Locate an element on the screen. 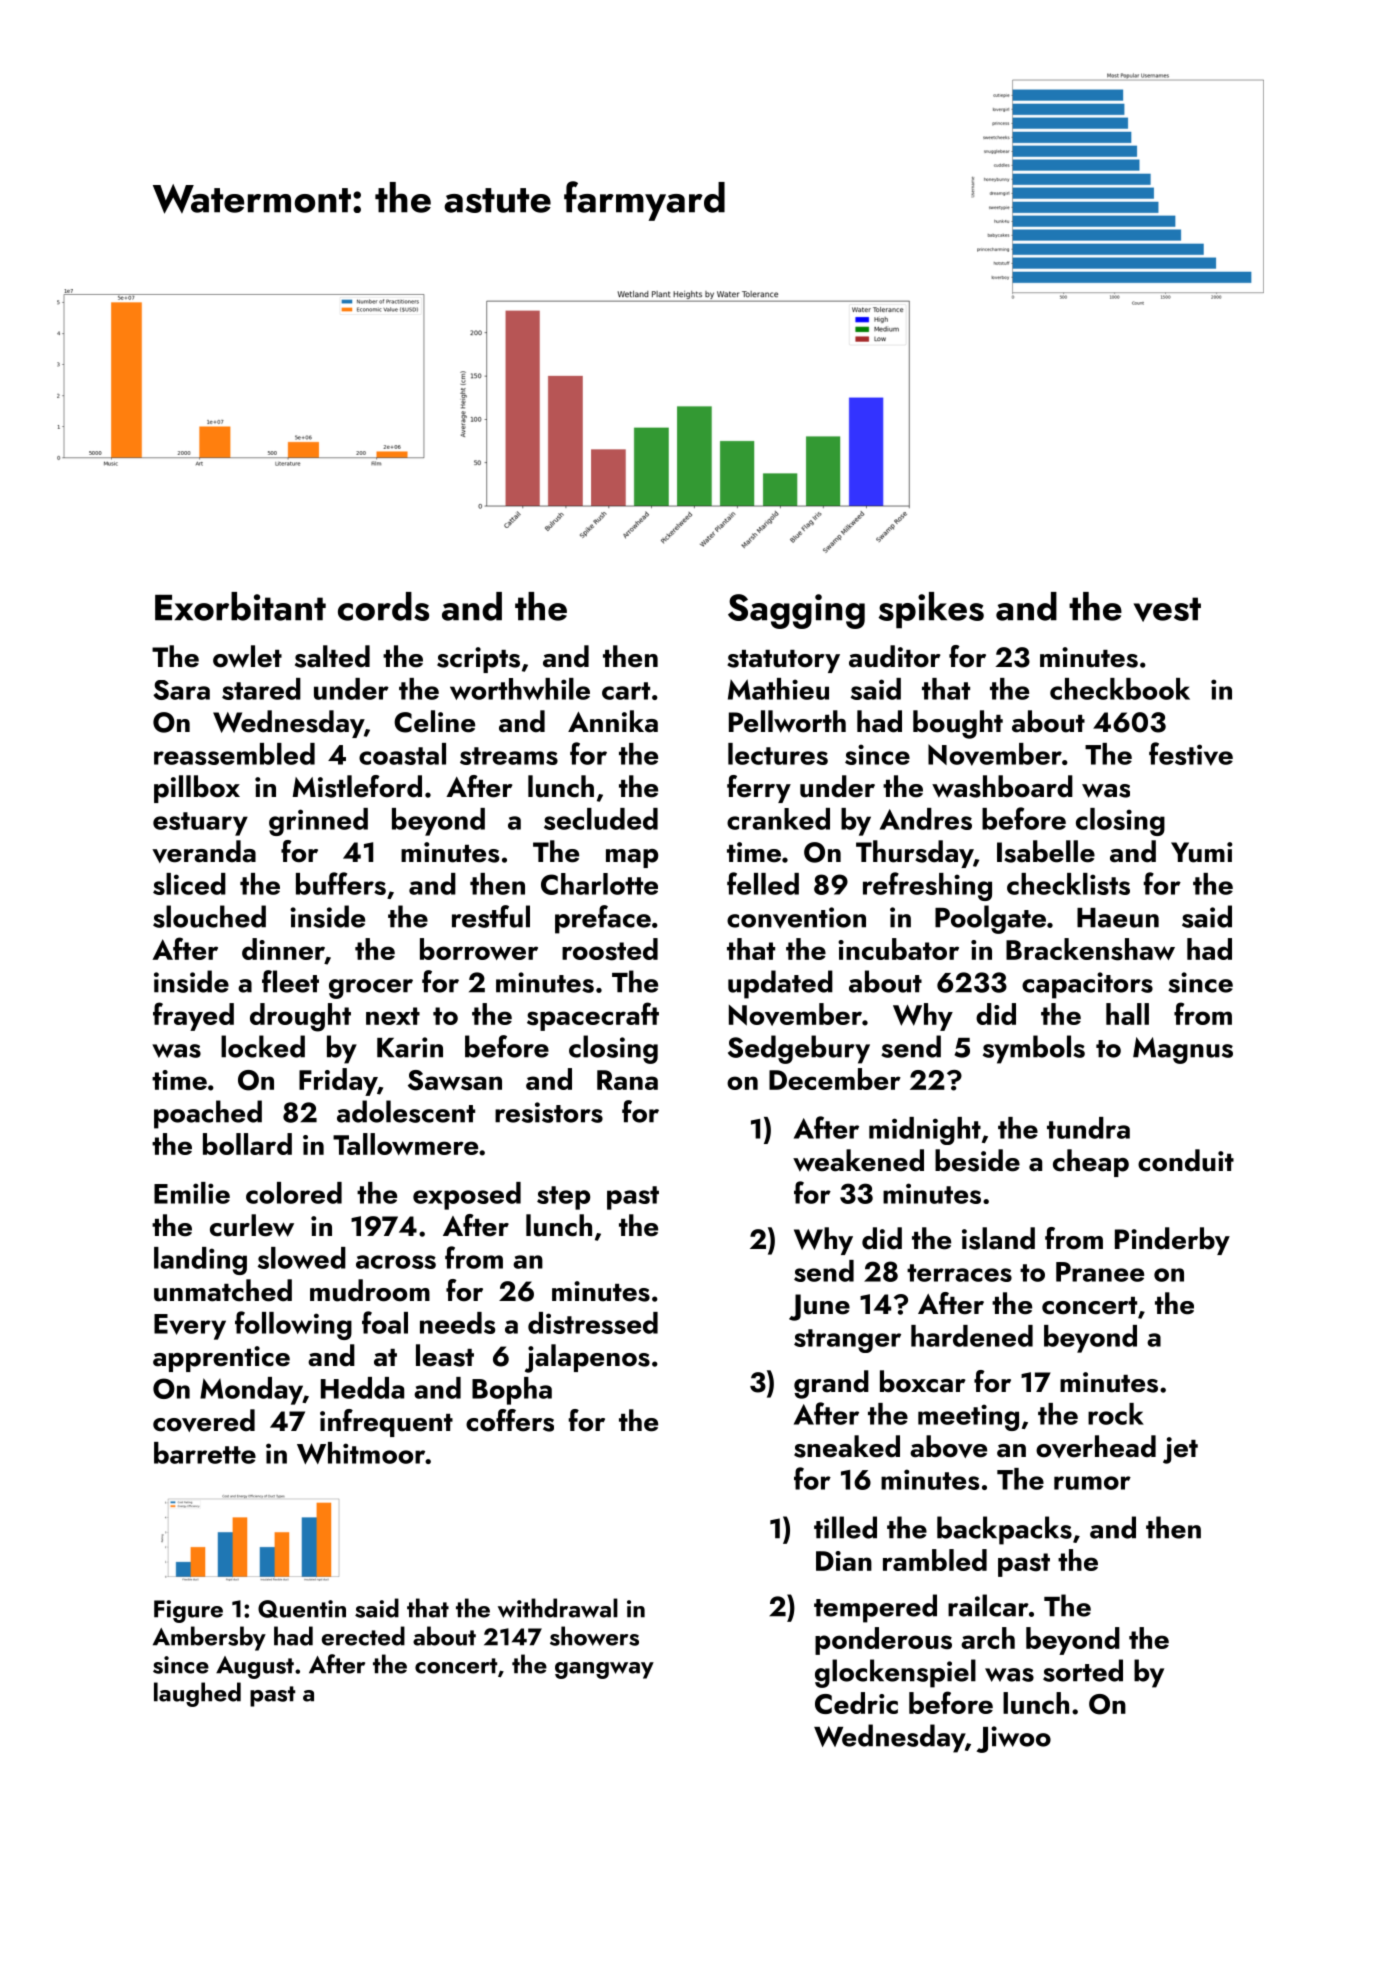  Dian is located at coordinates (844, 1561).
